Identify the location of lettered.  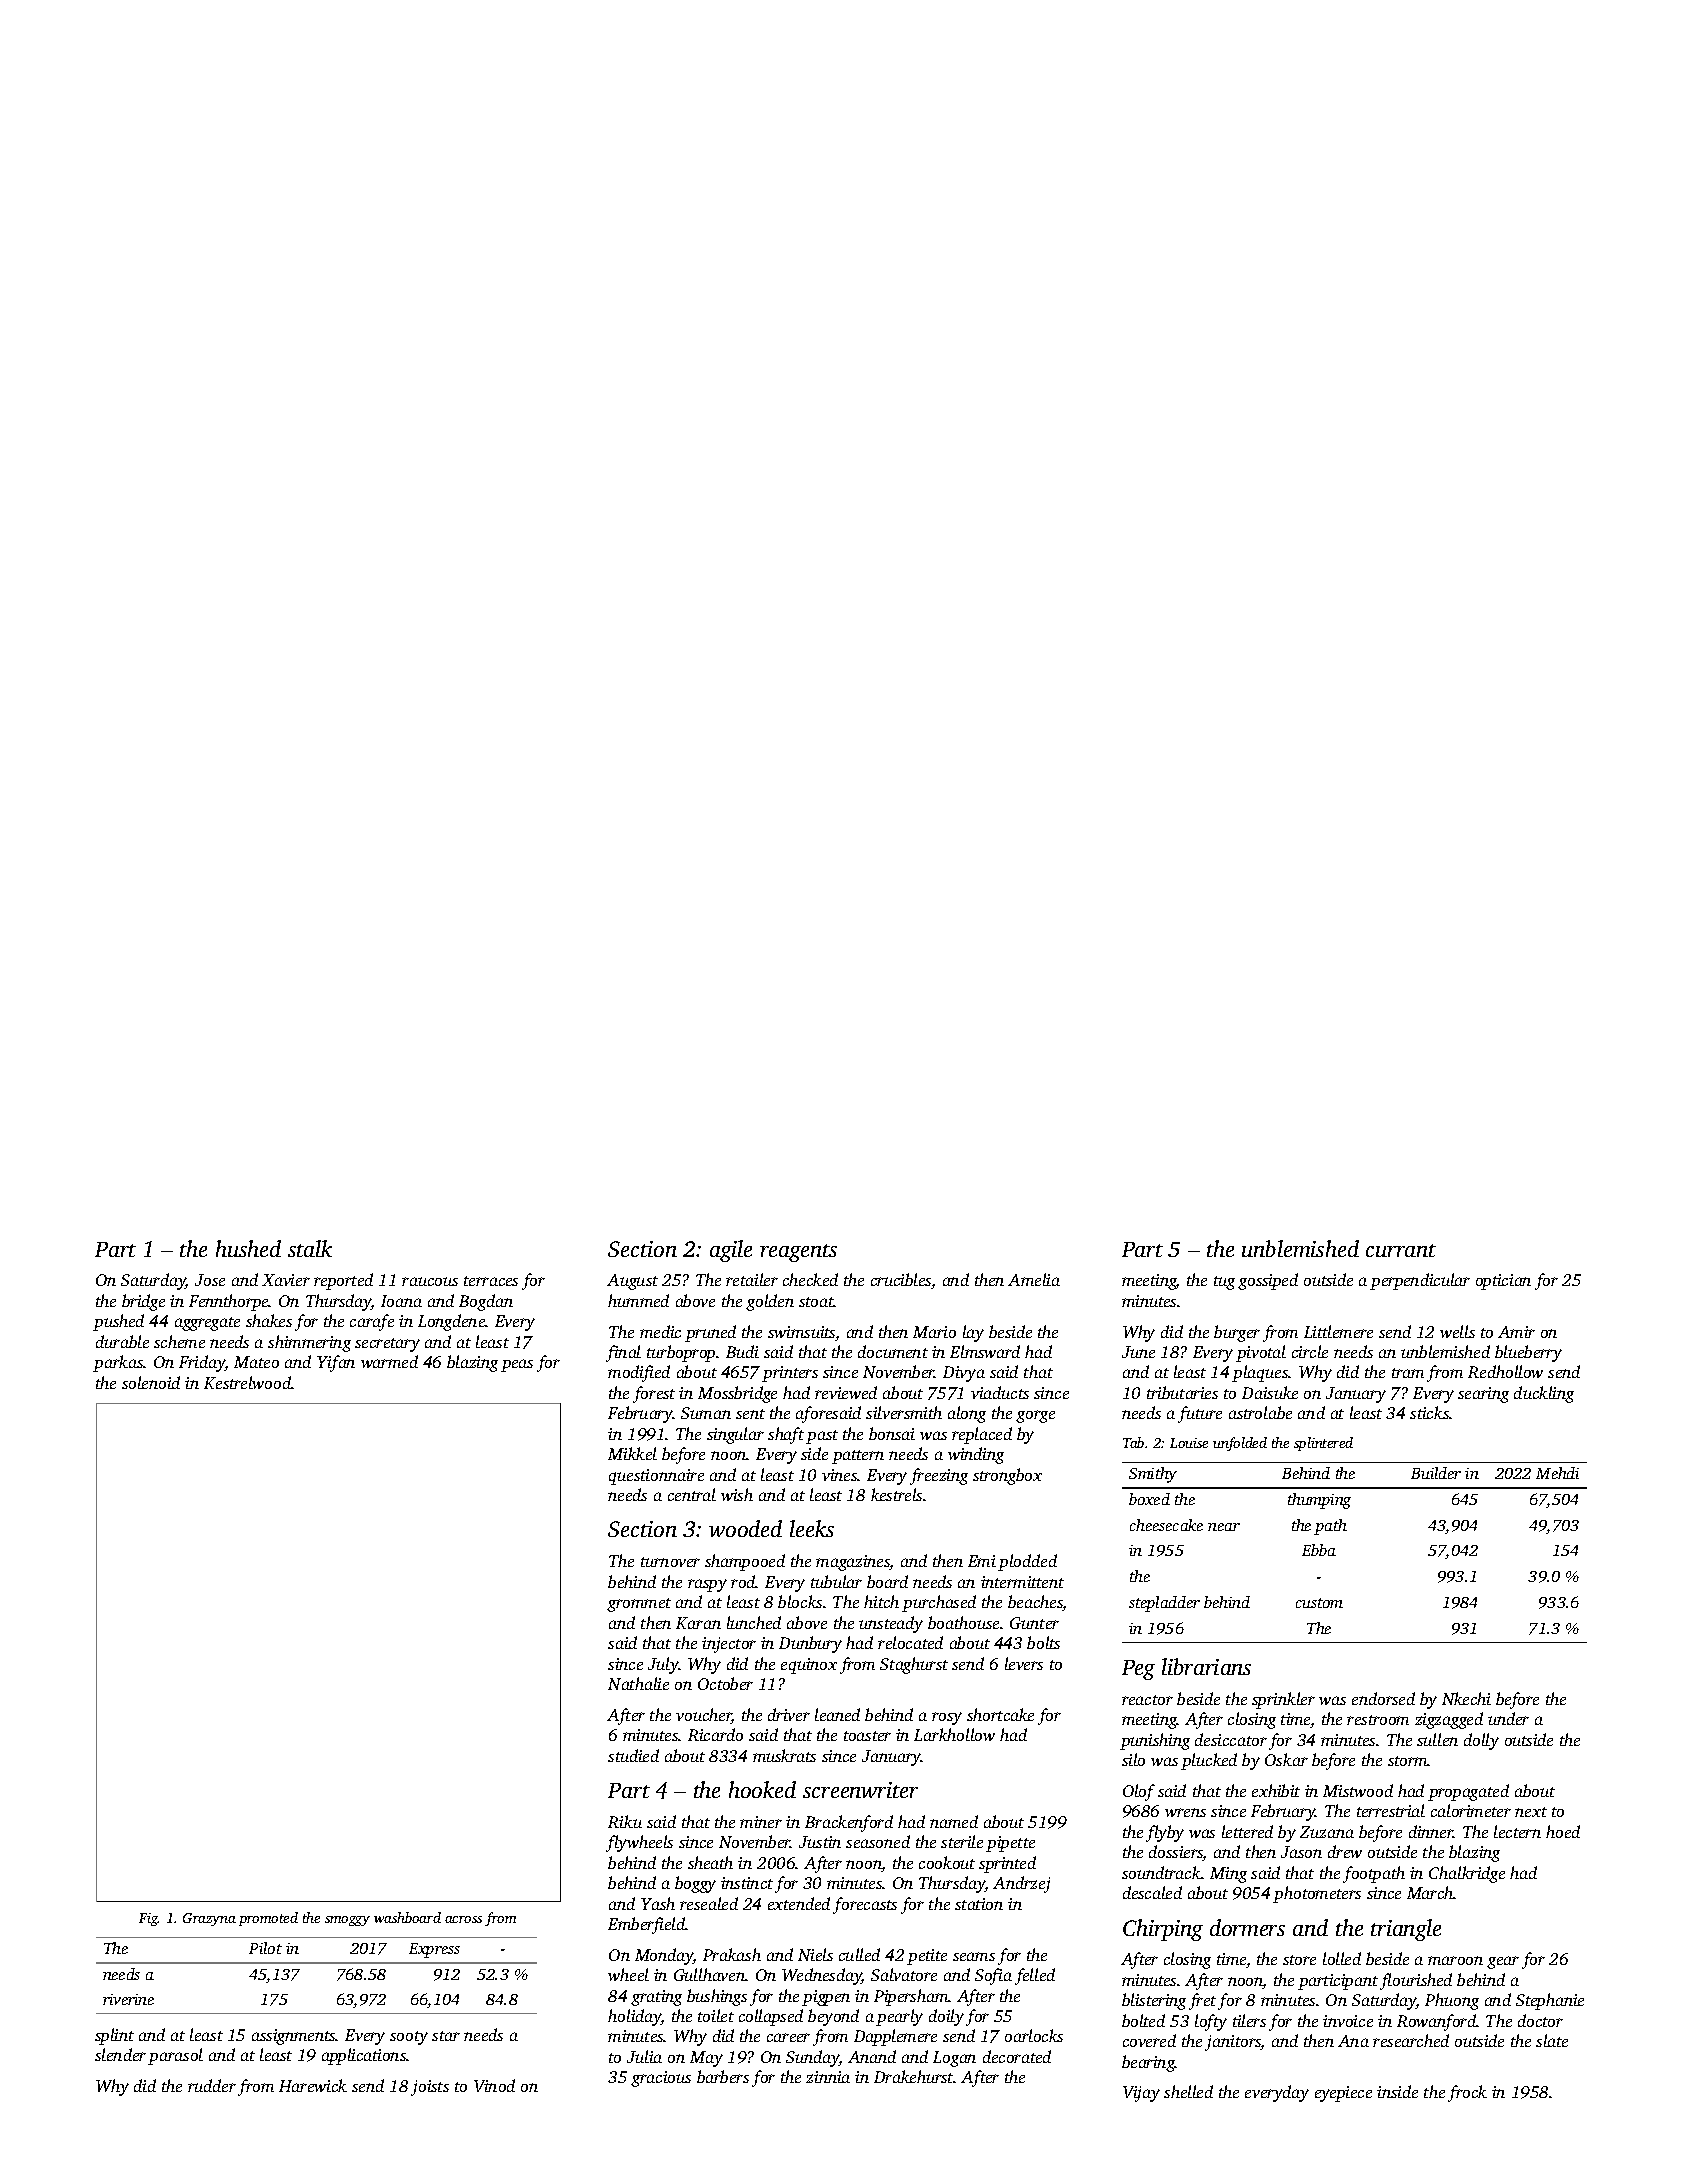
(1247, 1831).
